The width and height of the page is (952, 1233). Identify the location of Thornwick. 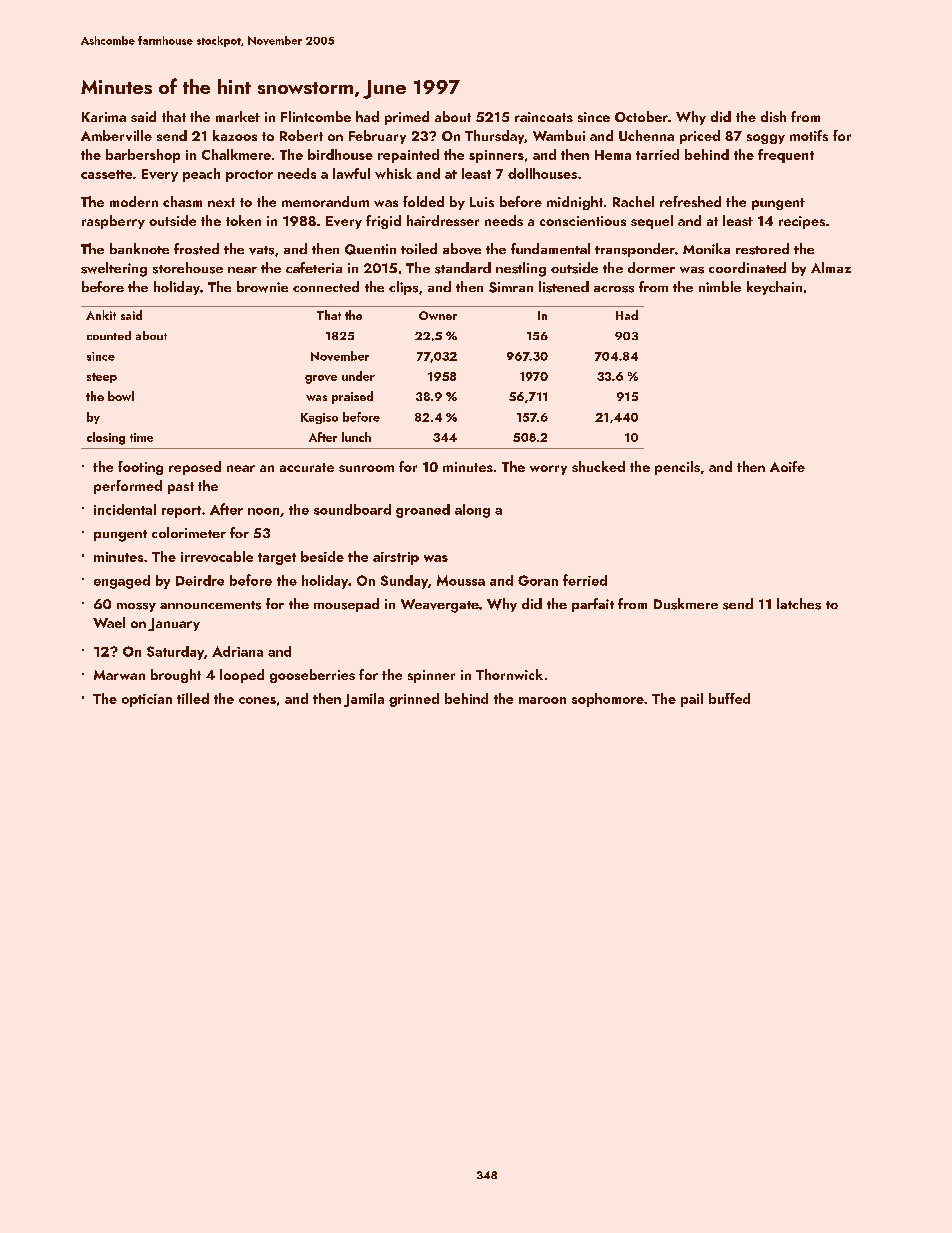
(509, 674).
